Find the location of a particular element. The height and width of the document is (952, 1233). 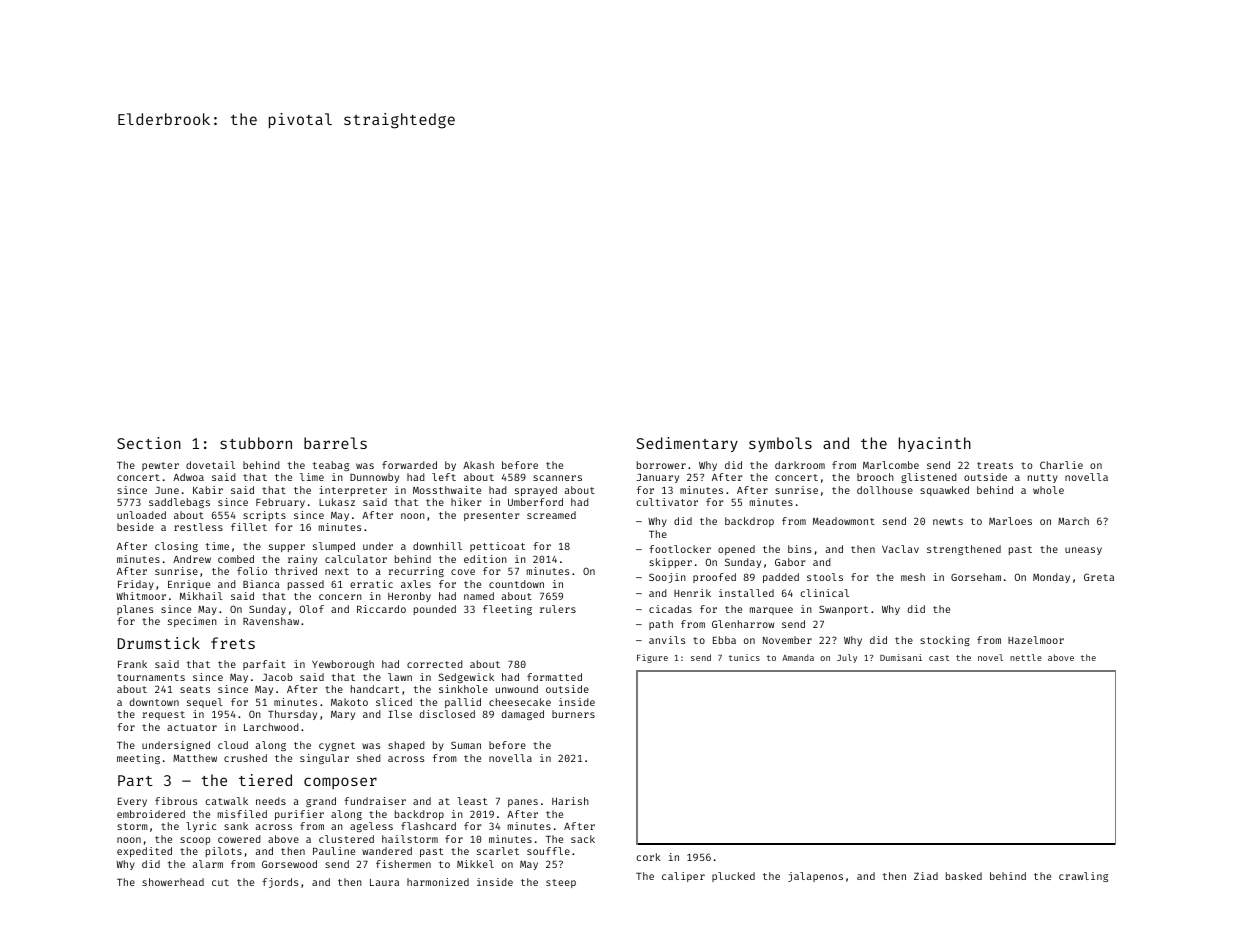

basked is located at coordinates (964, 876).
